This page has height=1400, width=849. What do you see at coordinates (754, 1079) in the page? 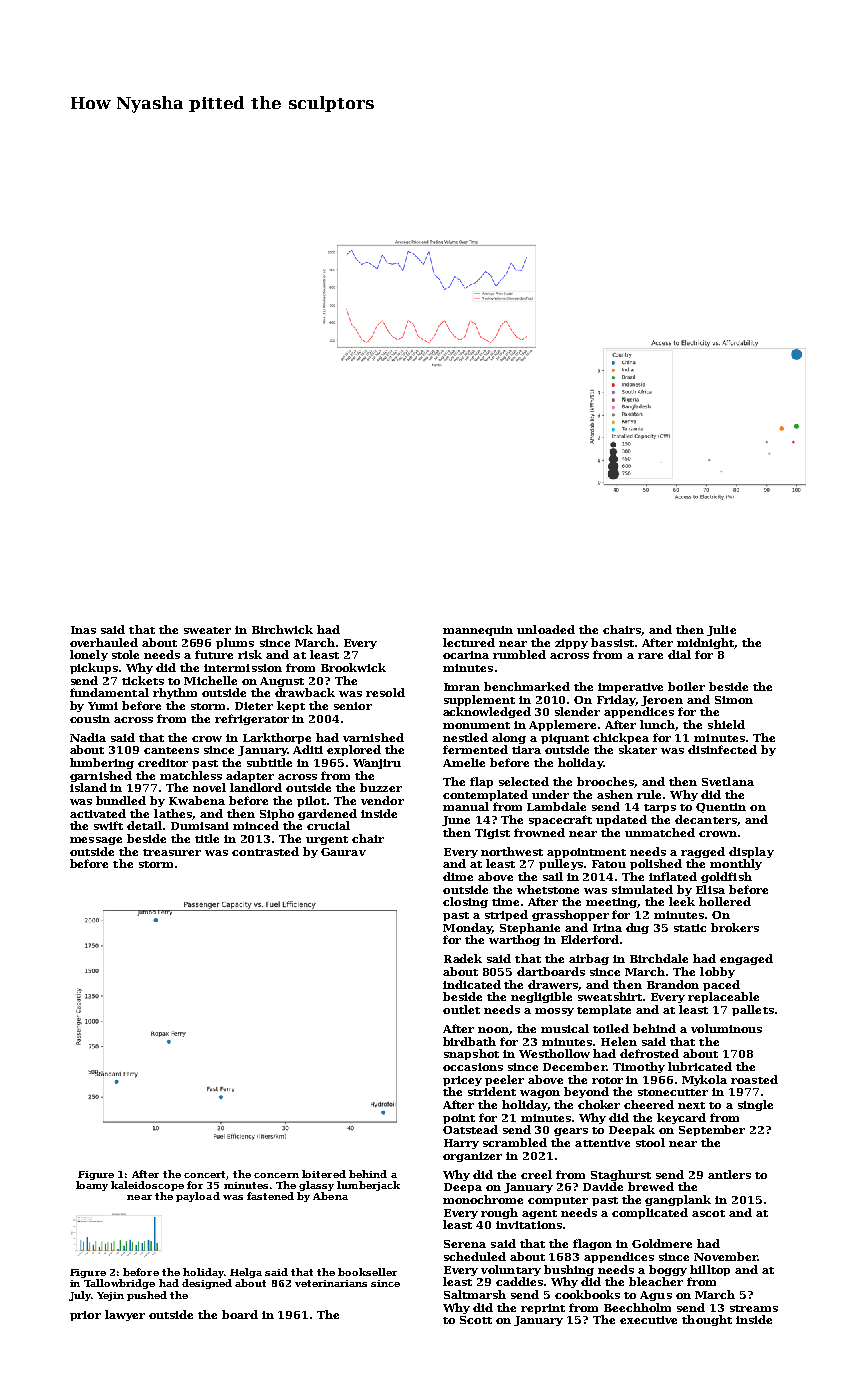
I see `roasted` at bounding box center [754, 1079].
